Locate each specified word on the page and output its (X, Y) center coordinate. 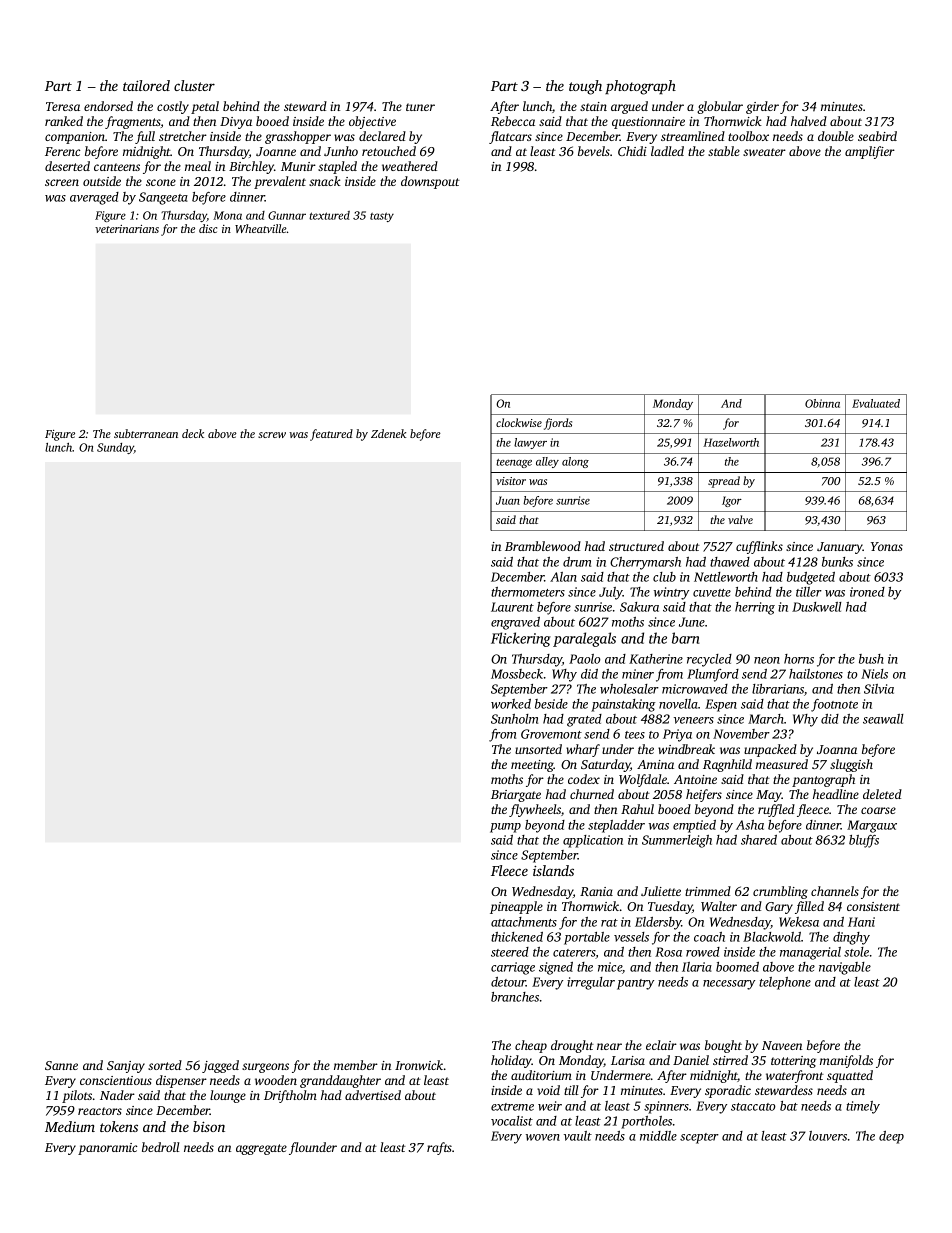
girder (762, 107)
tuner (420, 107)
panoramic (107, 1149)
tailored (146, 85)
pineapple (516, 907)
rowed (703, 952)
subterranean (146, 433)
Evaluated (876, 403)
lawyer (530, 443)
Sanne (61, 1065)
